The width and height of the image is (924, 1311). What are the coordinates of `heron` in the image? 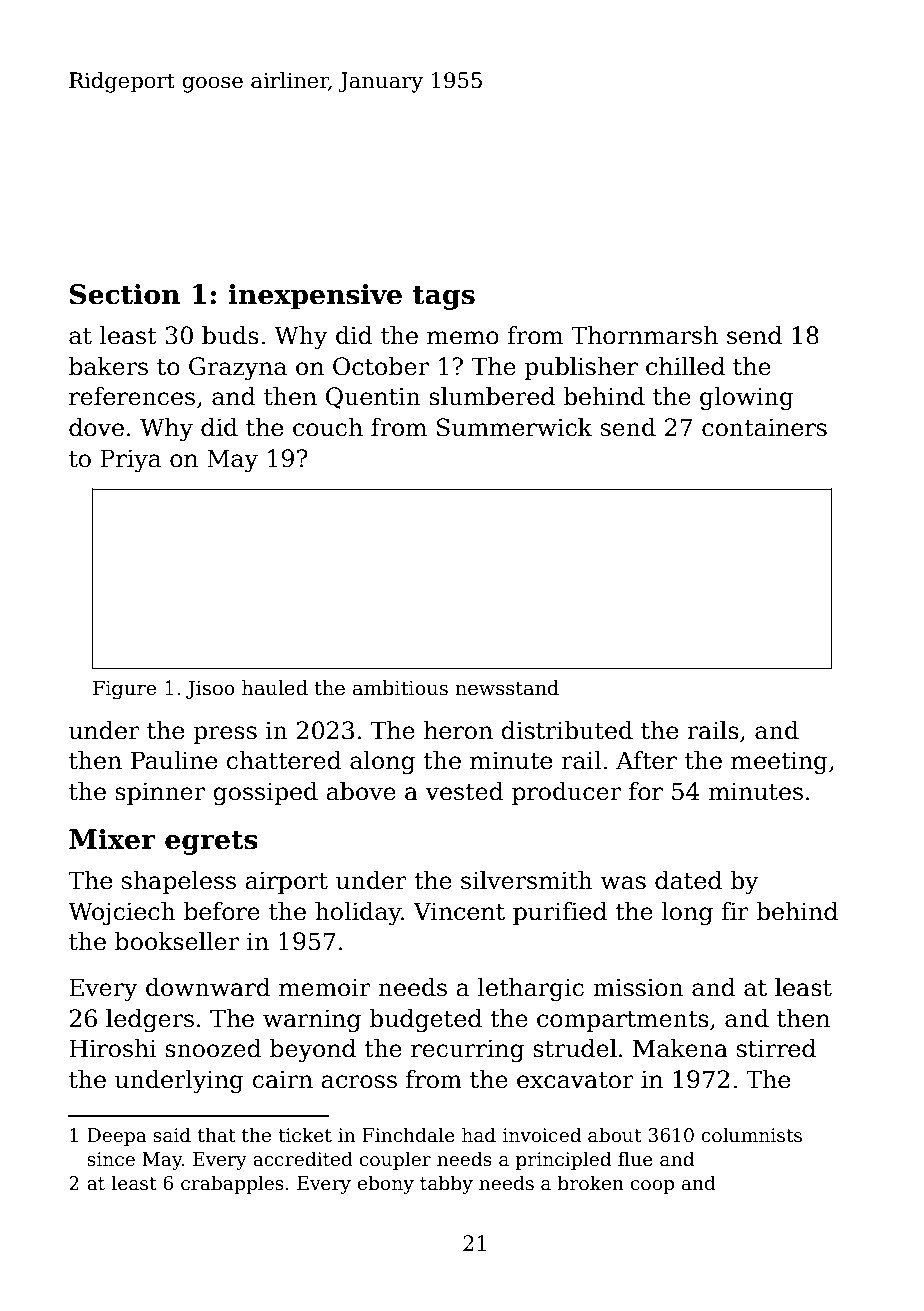 It's located at (458, 730).
